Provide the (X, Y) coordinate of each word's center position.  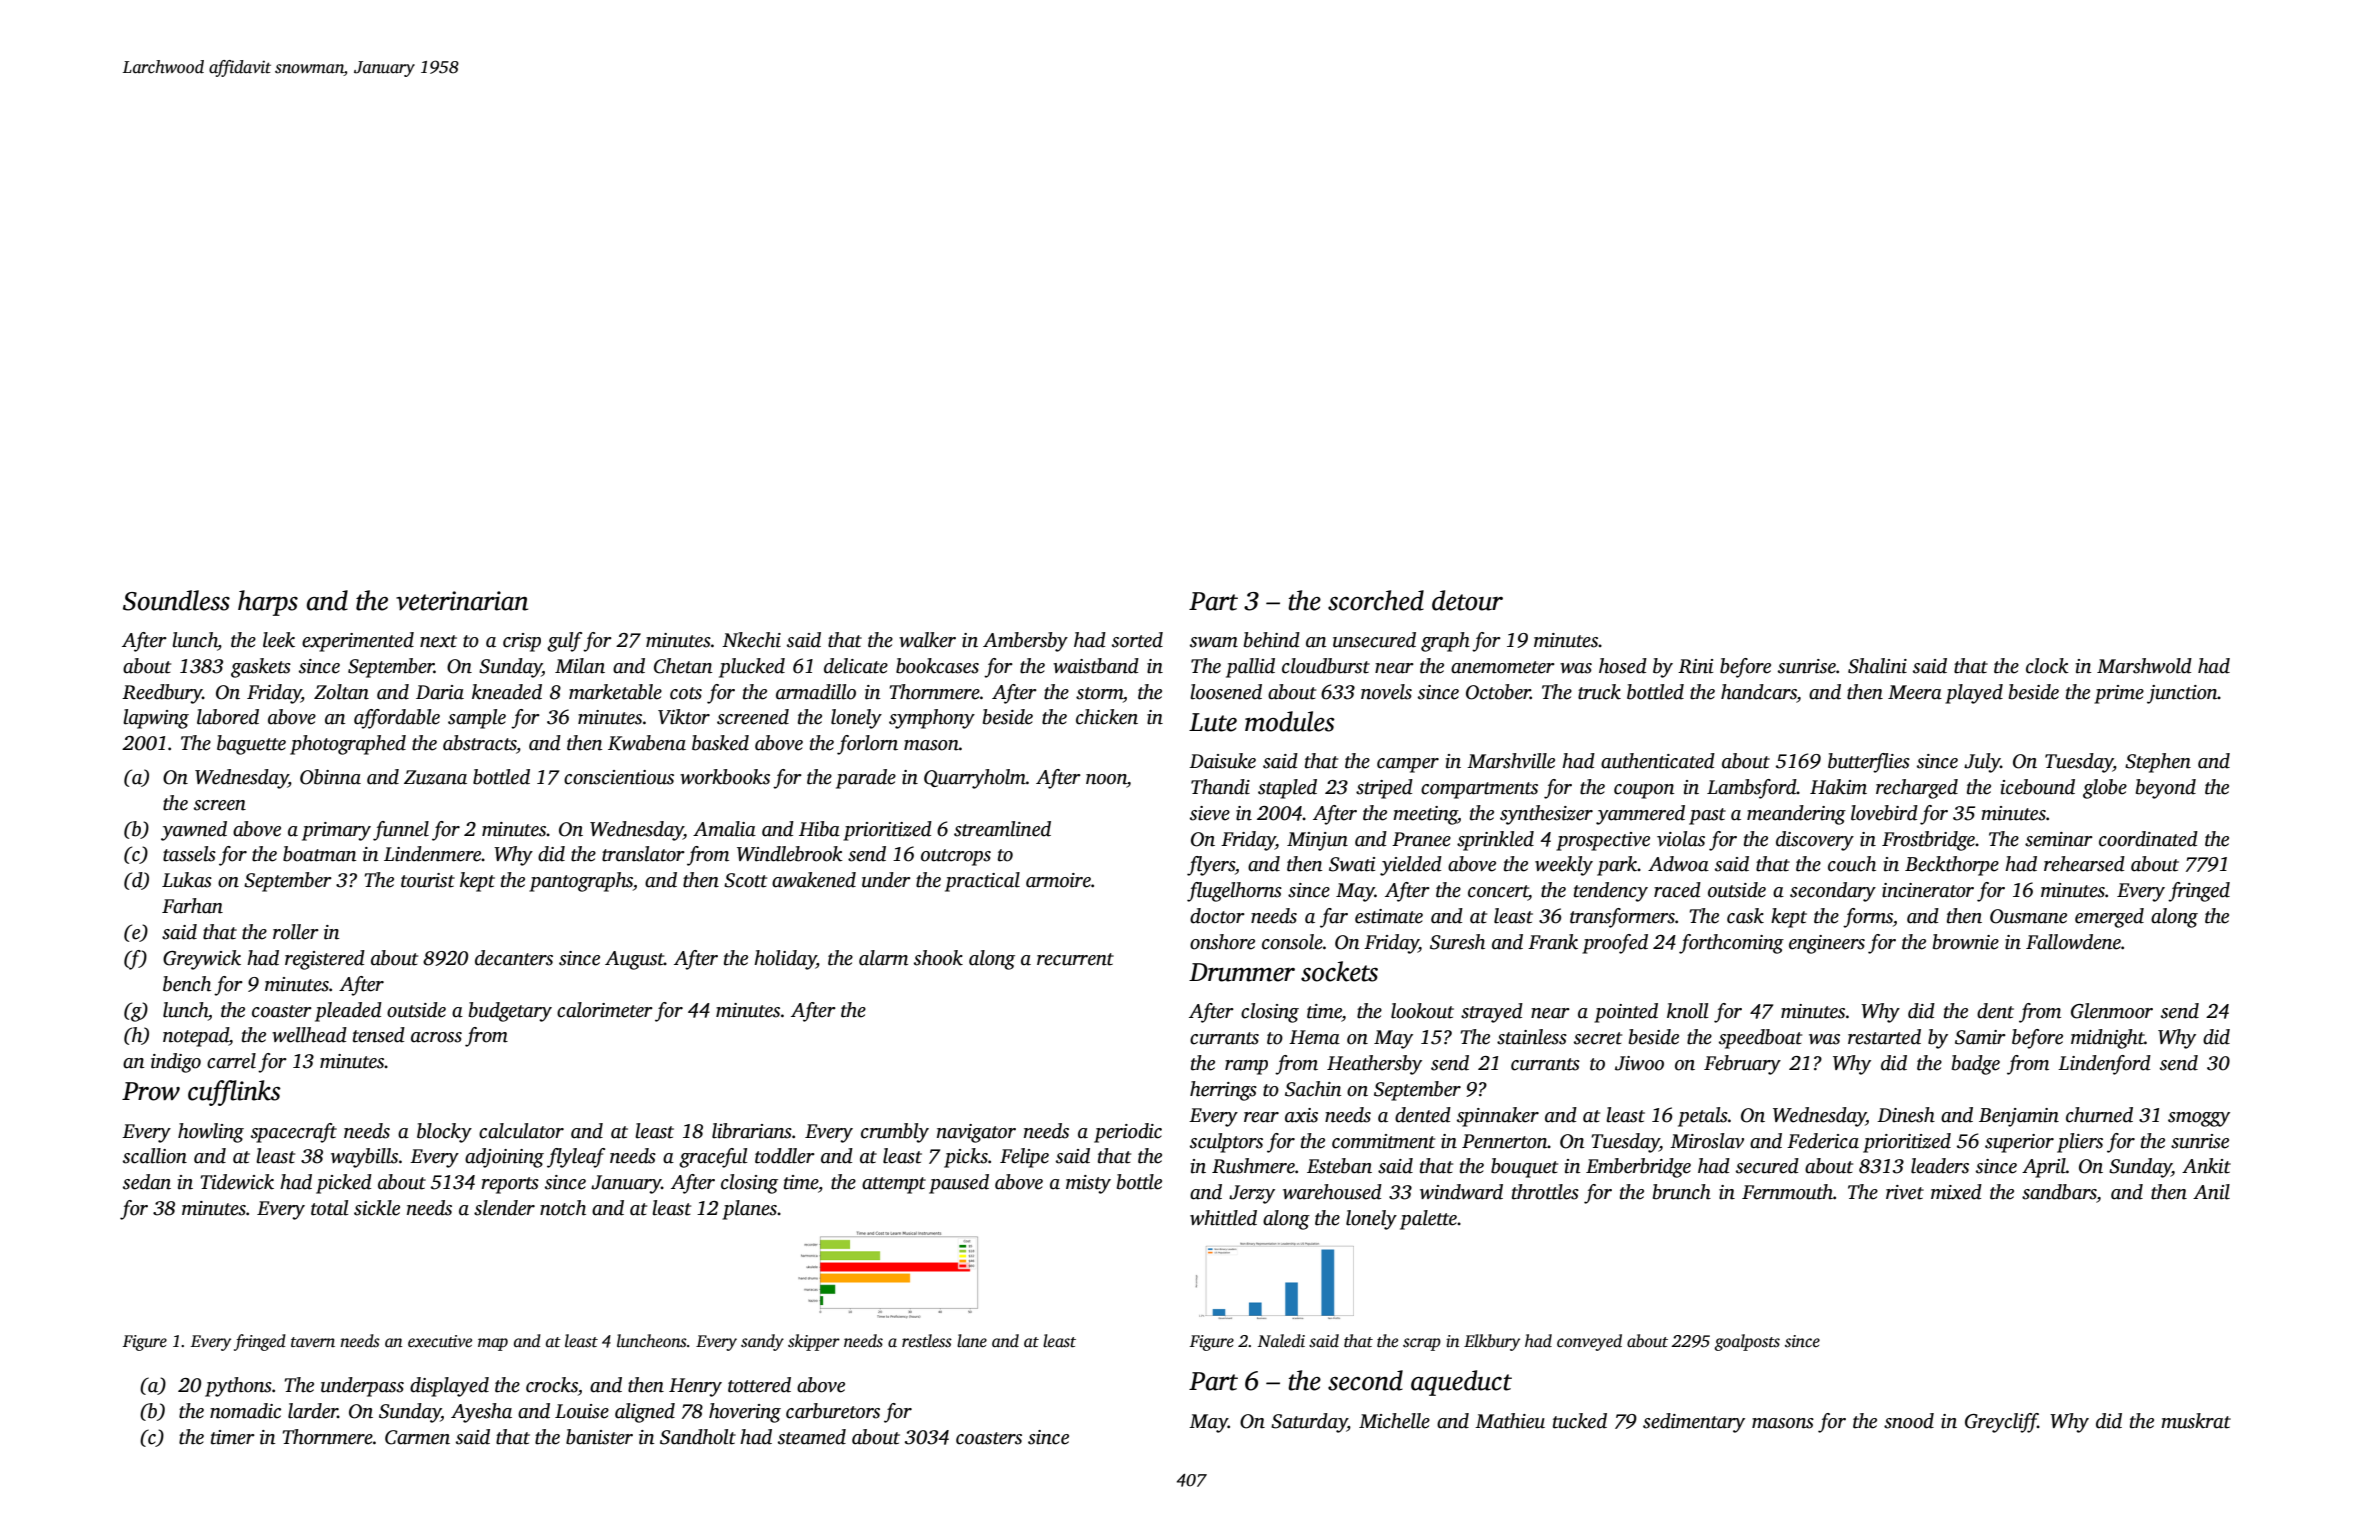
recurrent (1075, 959)
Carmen (417, 1437)
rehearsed (2084, 864)
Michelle (1394, 1421)
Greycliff (2001, 1423)
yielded (1411, 866)
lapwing (156, 719)
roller (296, 932)
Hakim (1838, 787)
